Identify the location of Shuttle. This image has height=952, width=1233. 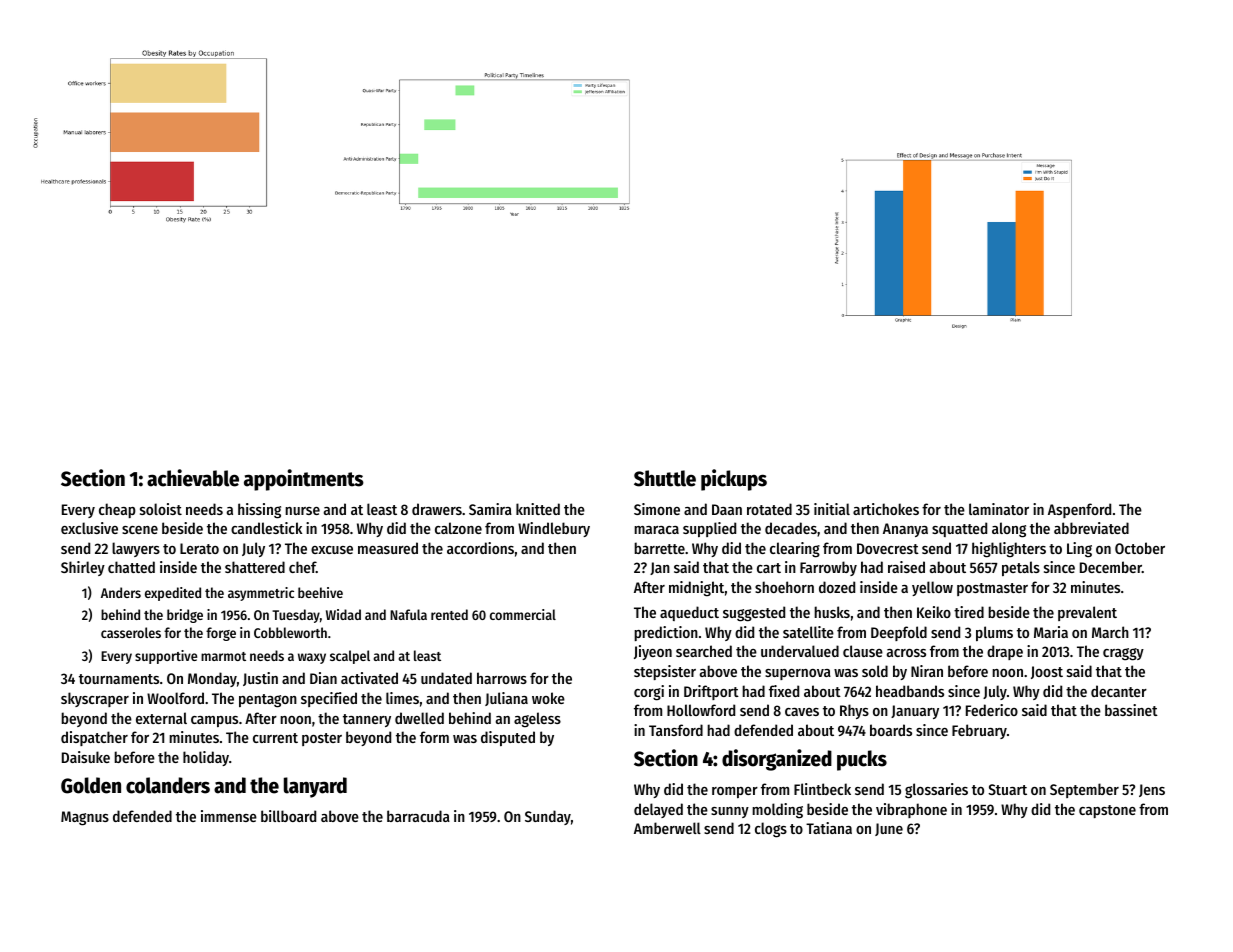
(665, 478).
